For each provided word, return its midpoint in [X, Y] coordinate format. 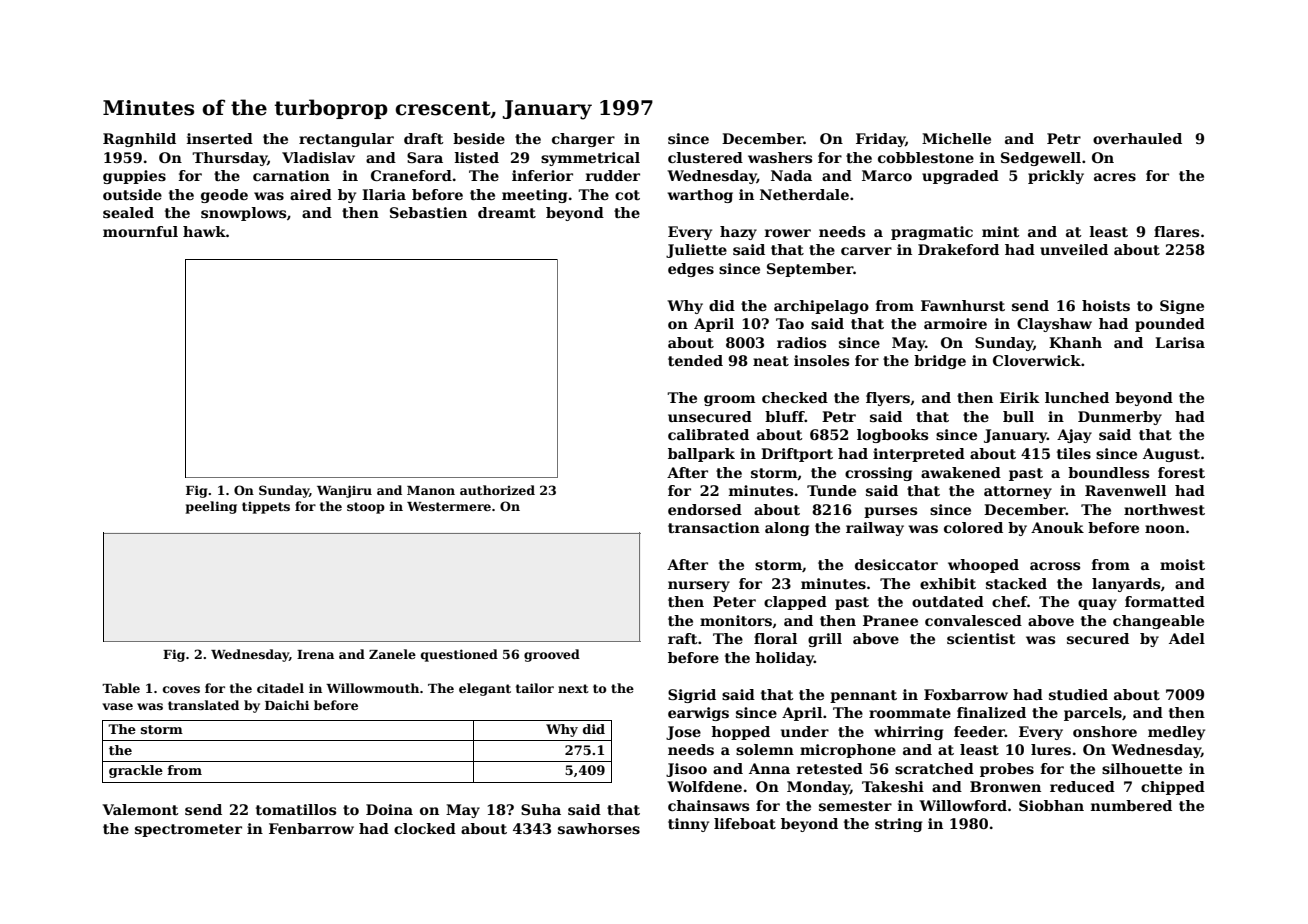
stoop [366, 508]
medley [1176, 733]
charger [583, 140]
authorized [497, 490]
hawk [204, 231]
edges [691, 270]
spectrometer [188, 830]
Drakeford [958, 249]
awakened [961, 472]
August [1171, 455]
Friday [881, 140]
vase [117, 706]
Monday [818, 788]
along [787, 529]
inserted [220, 138]
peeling [211, 507]
